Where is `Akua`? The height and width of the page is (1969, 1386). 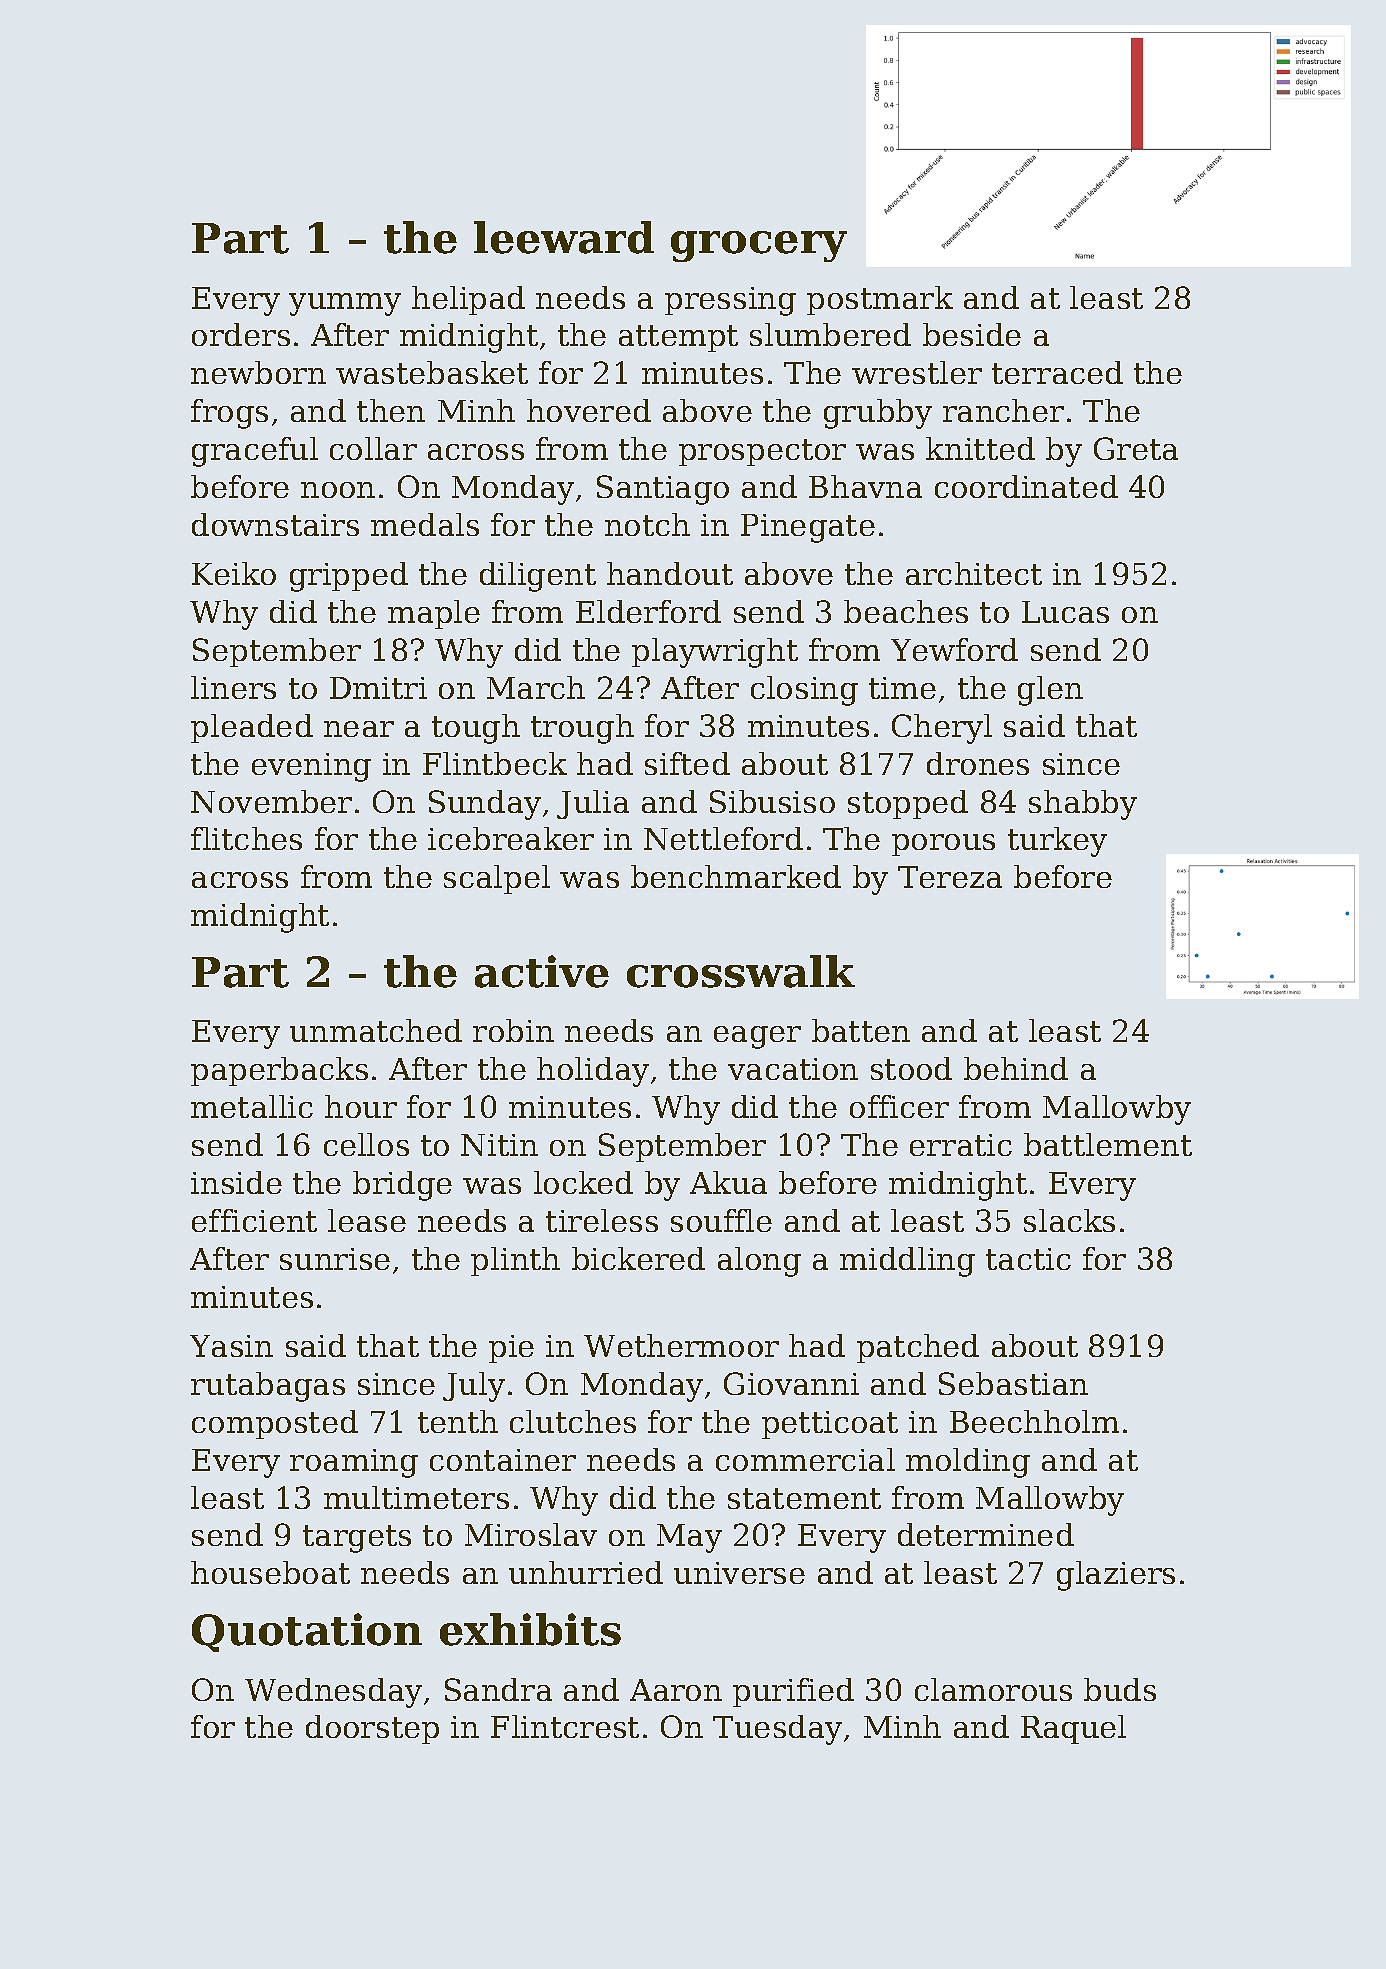
Akua is located at coordinates (728, 1182).
